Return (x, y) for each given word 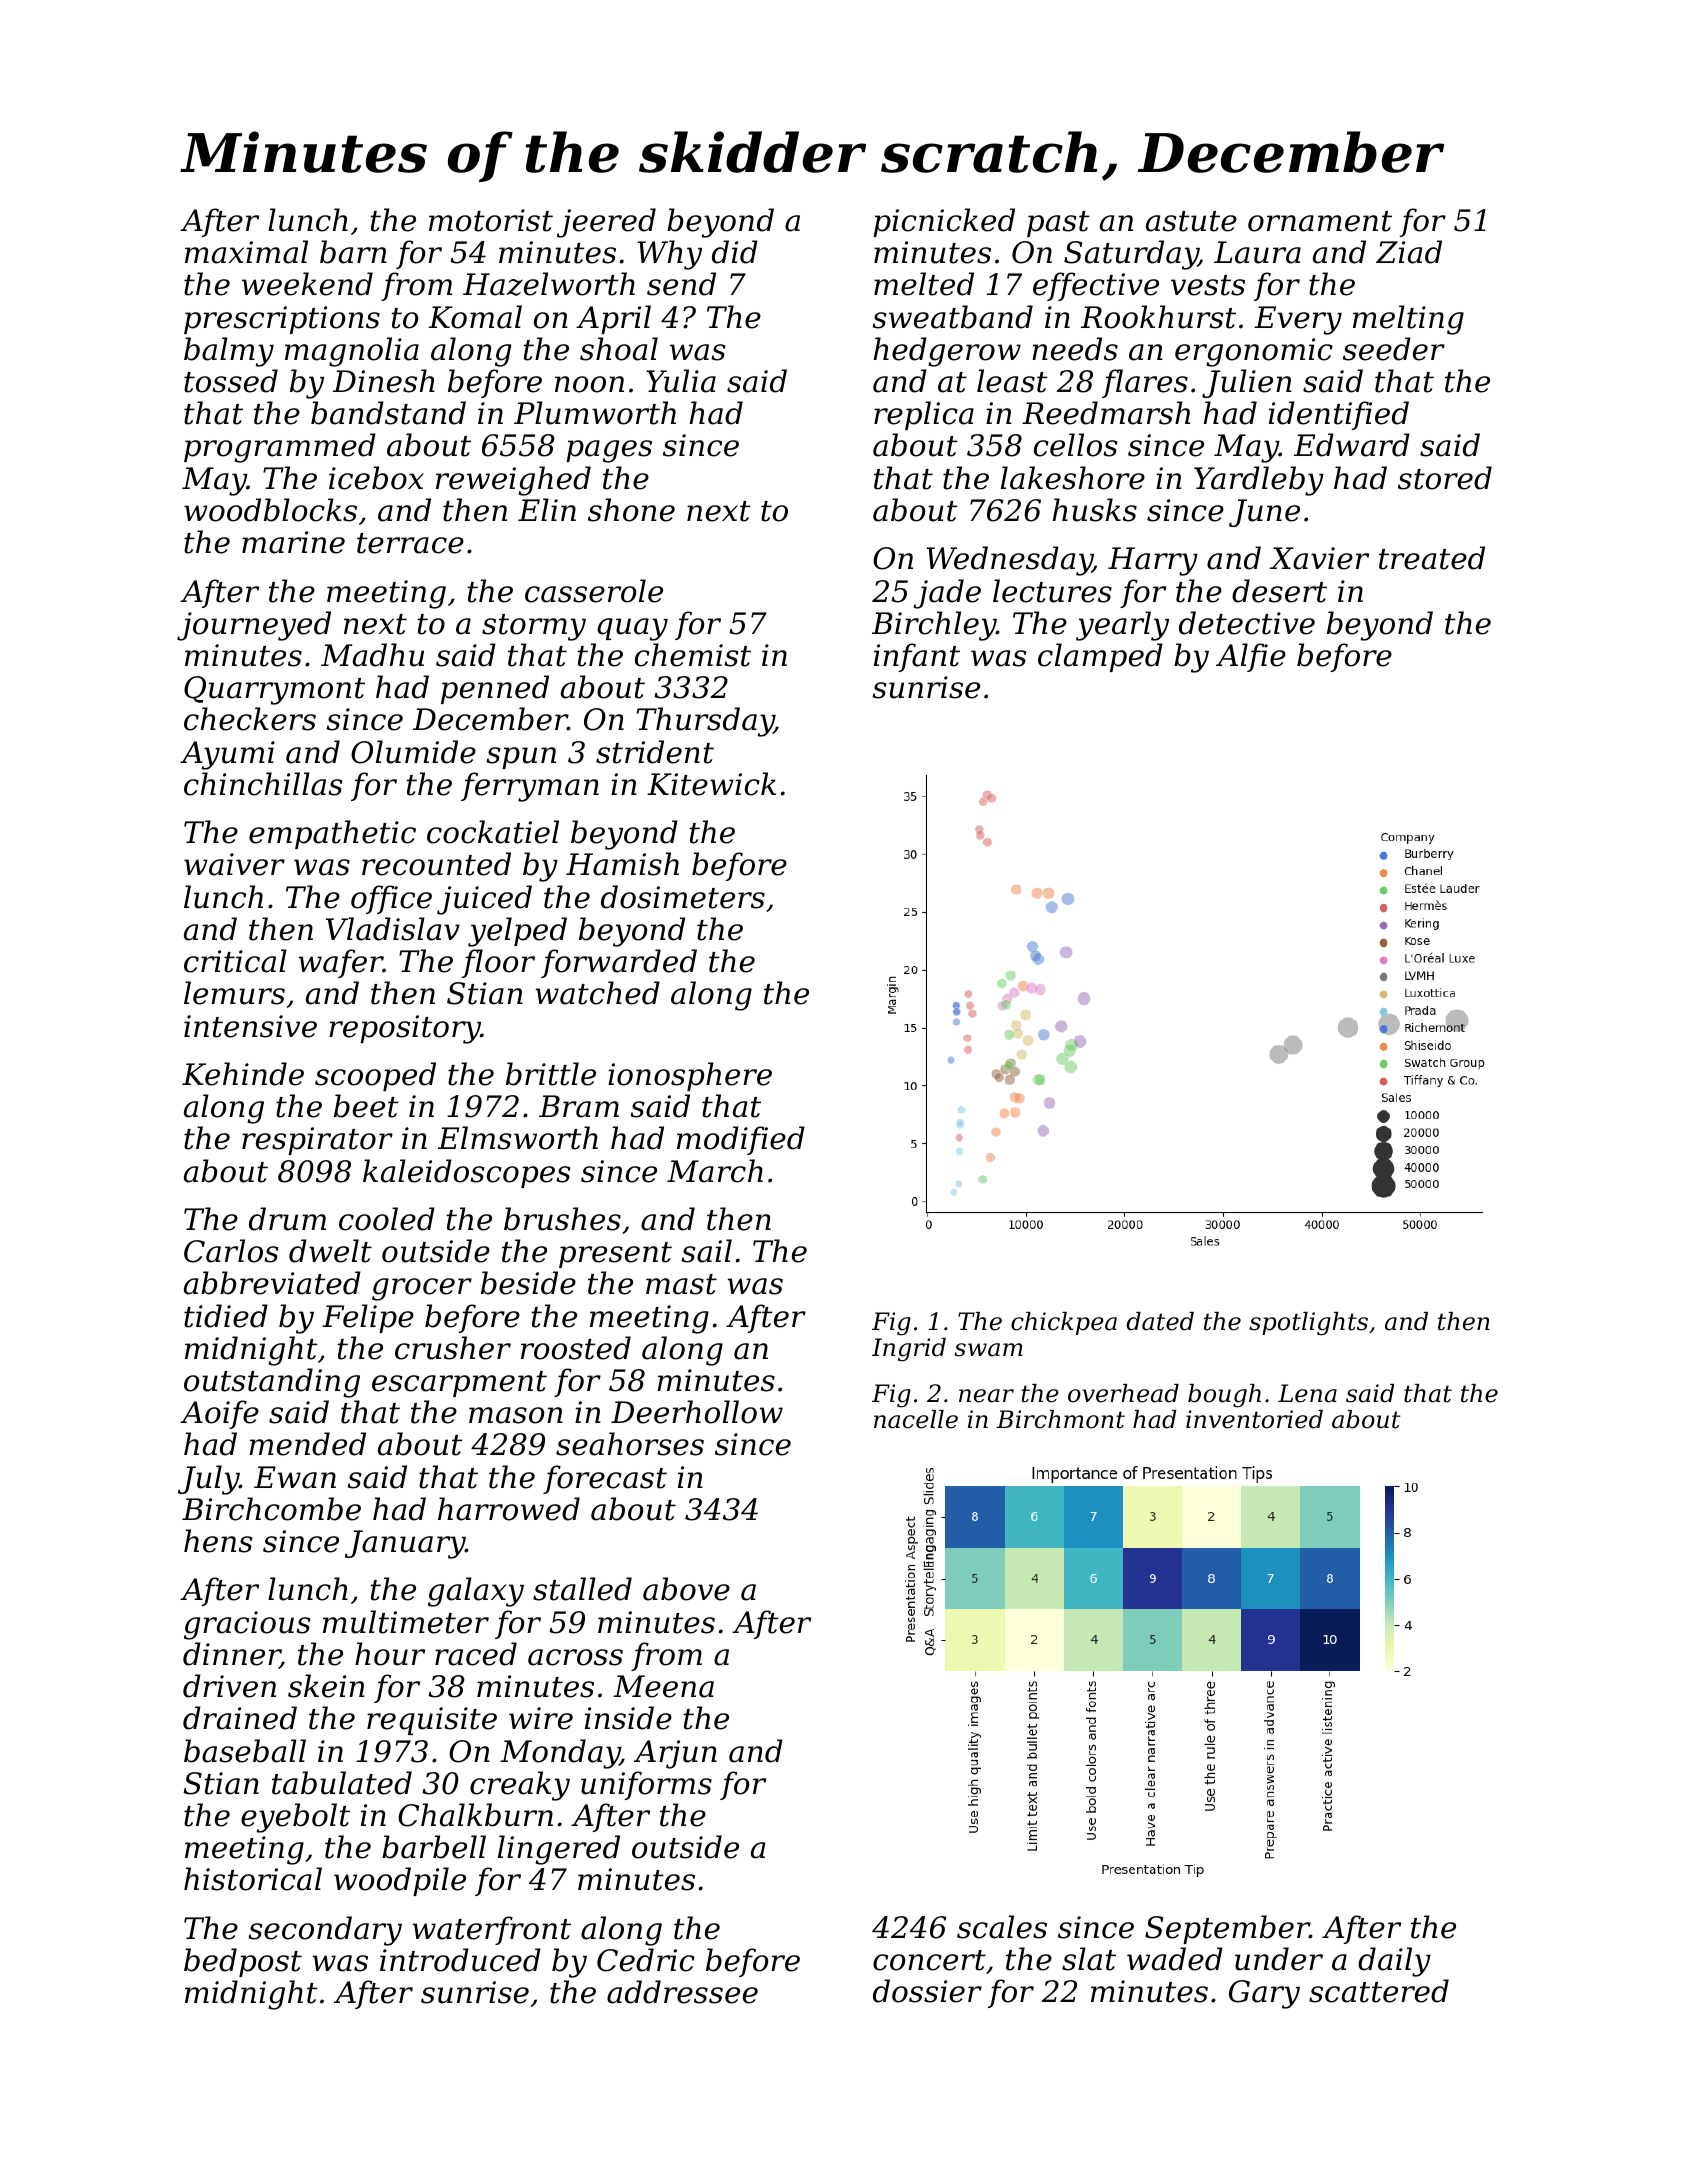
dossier (927, 1991)
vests (1208, 285)
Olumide (413, 752)
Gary (1264, 1994)
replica (924, 415)
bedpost (243, 1962)
